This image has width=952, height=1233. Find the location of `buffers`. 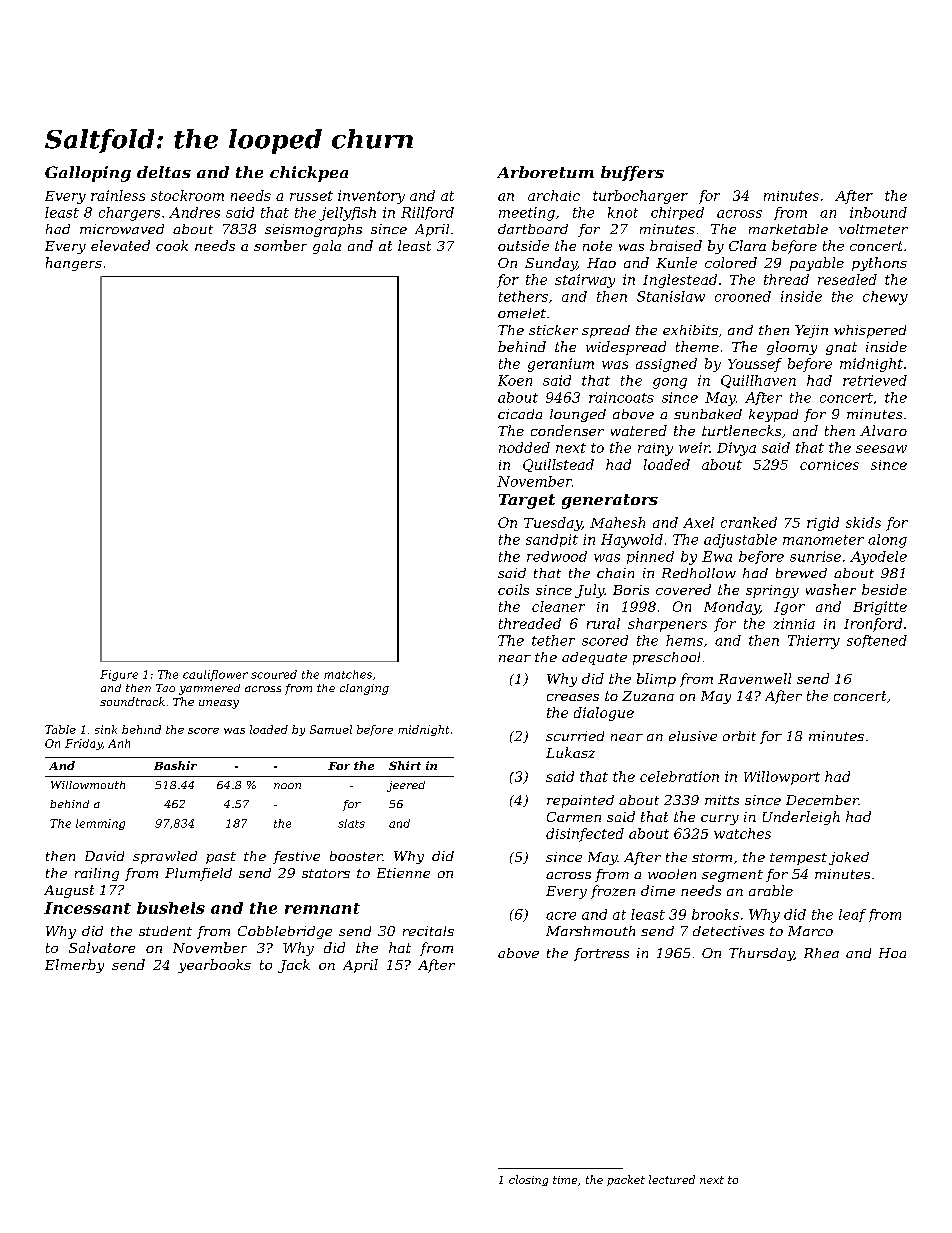

buffers is located at coordinates (632, 173).
